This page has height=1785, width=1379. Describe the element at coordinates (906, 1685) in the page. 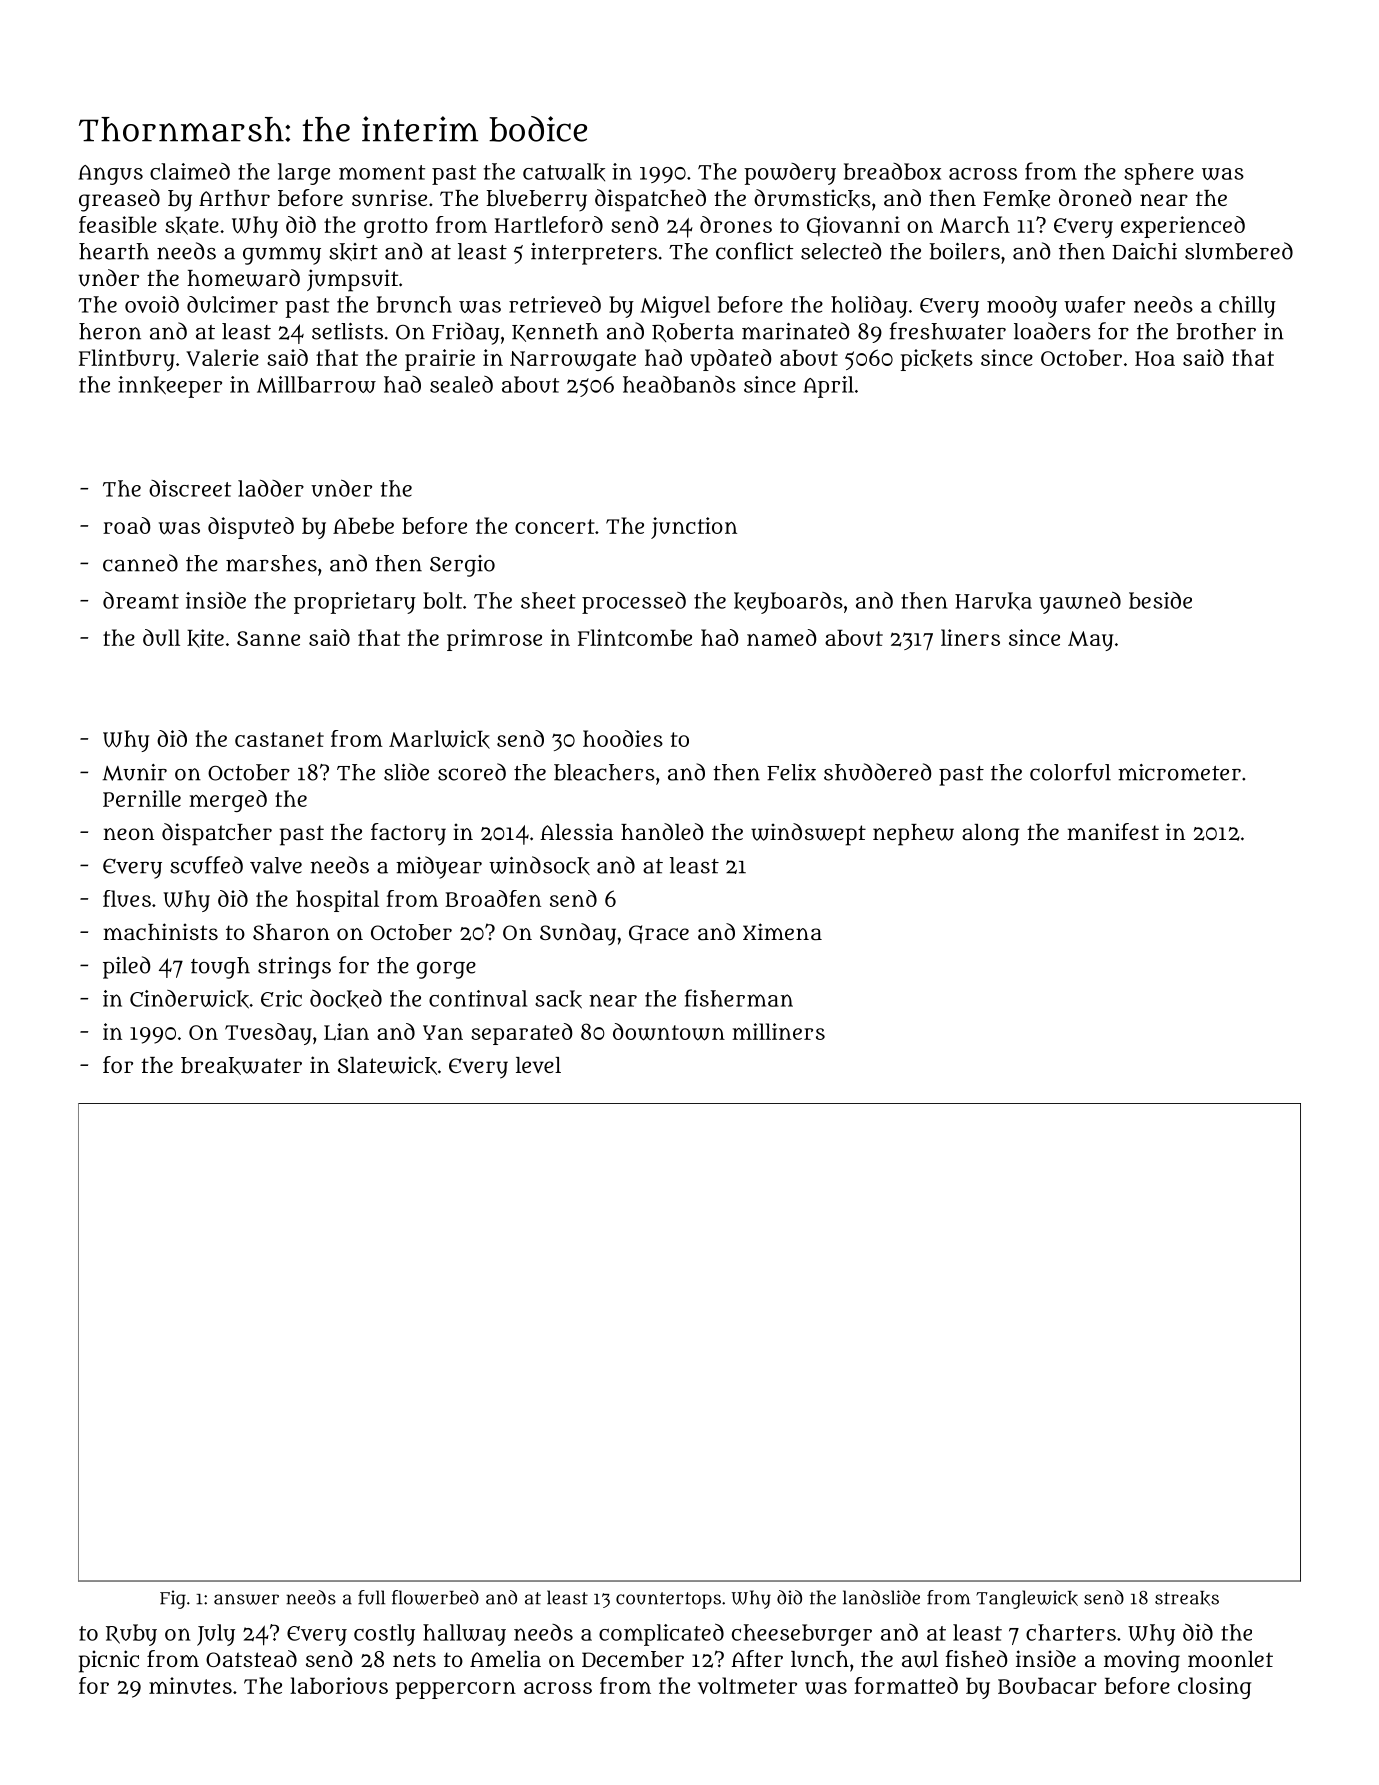

I see `formatted` at that location.
